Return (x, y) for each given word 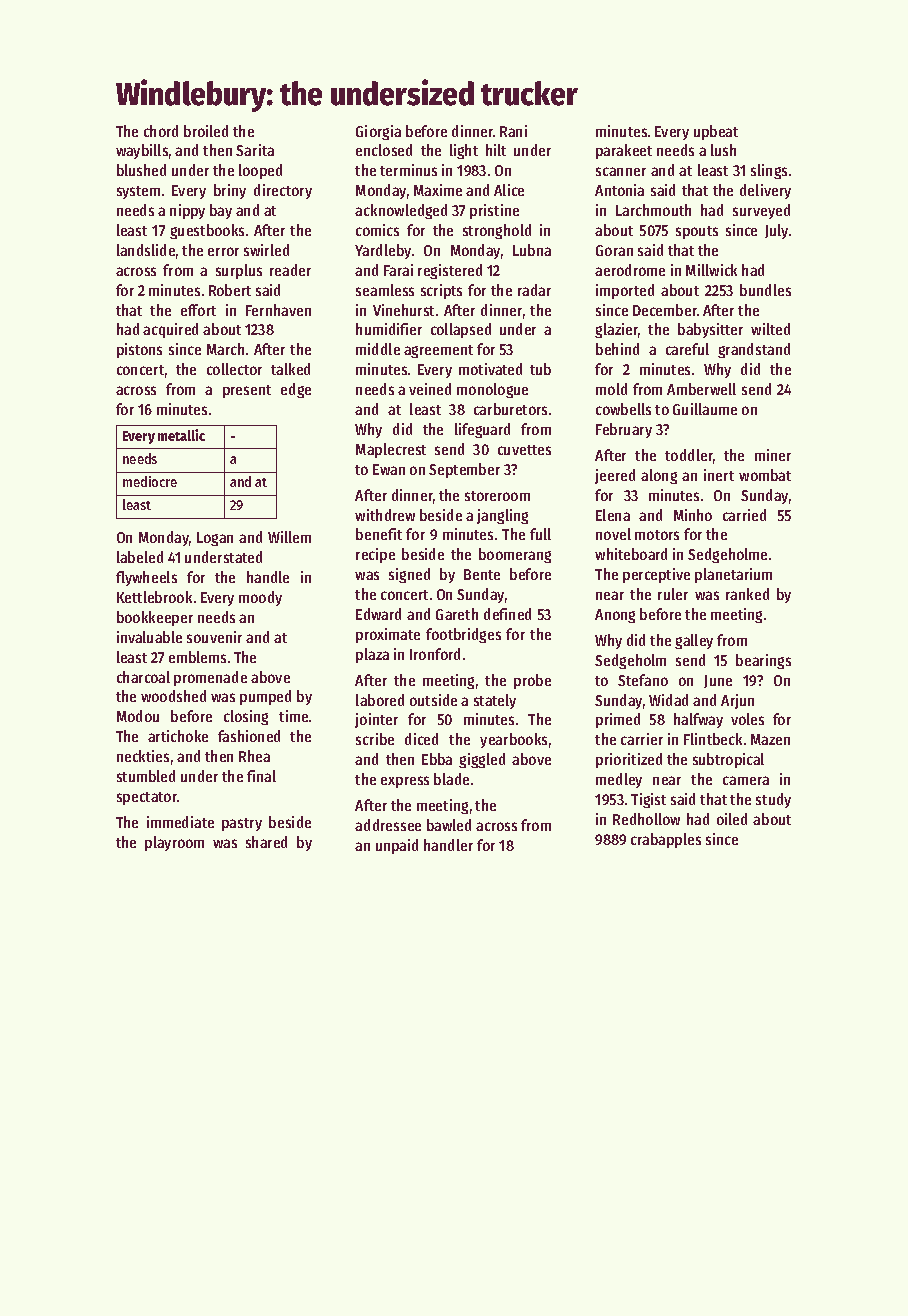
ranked (747, 594)
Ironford (435, 654)
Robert (230, 290)
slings (769, 171)
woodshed (173, 696)
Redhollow (646, 819)
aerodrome (630, 270)
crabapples (666, 840)
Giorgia (378, 132)
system (138, 192)
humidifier (389, 329)
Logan (215, 539)
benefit (379, 534)
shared (266, 842)
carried (744, 515)
